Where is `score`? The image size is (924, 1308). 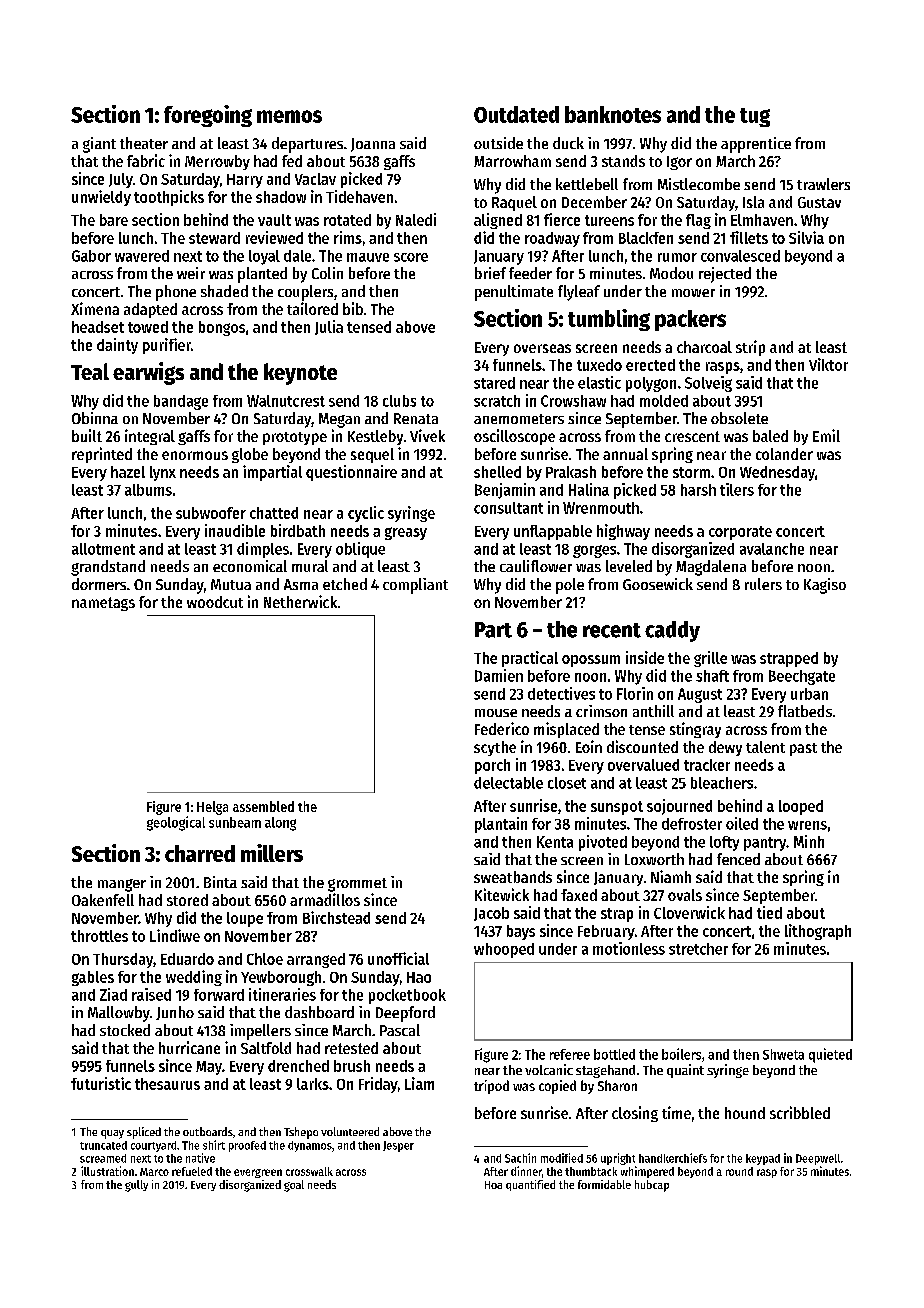
score is located at coordinates (411, 257).
